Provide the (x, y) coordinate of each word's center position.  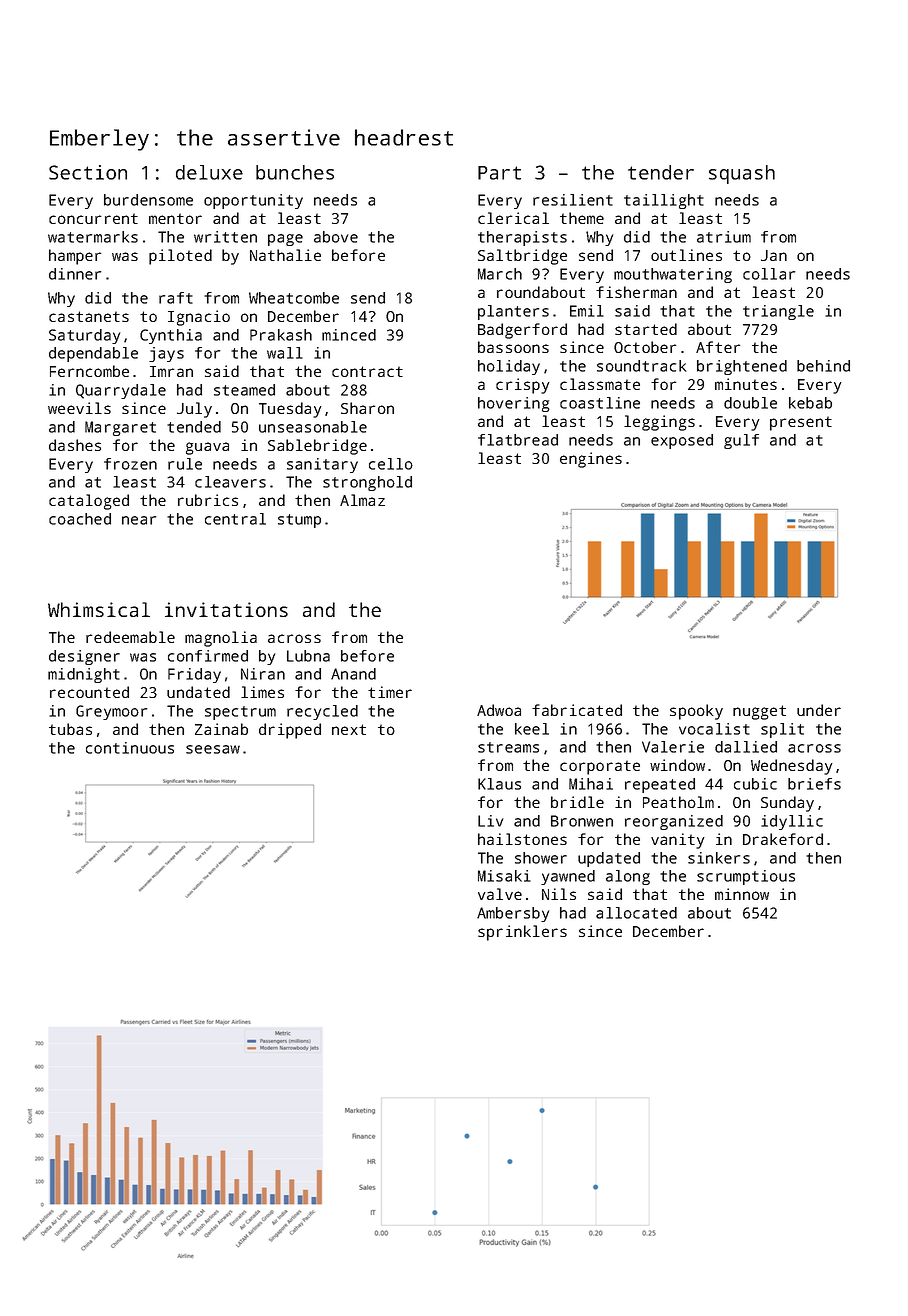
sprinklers (522, 933)
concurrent (93, 218)
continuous (130, 748)
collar (769, 274)
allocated (636, 913)
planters (513, 312)
